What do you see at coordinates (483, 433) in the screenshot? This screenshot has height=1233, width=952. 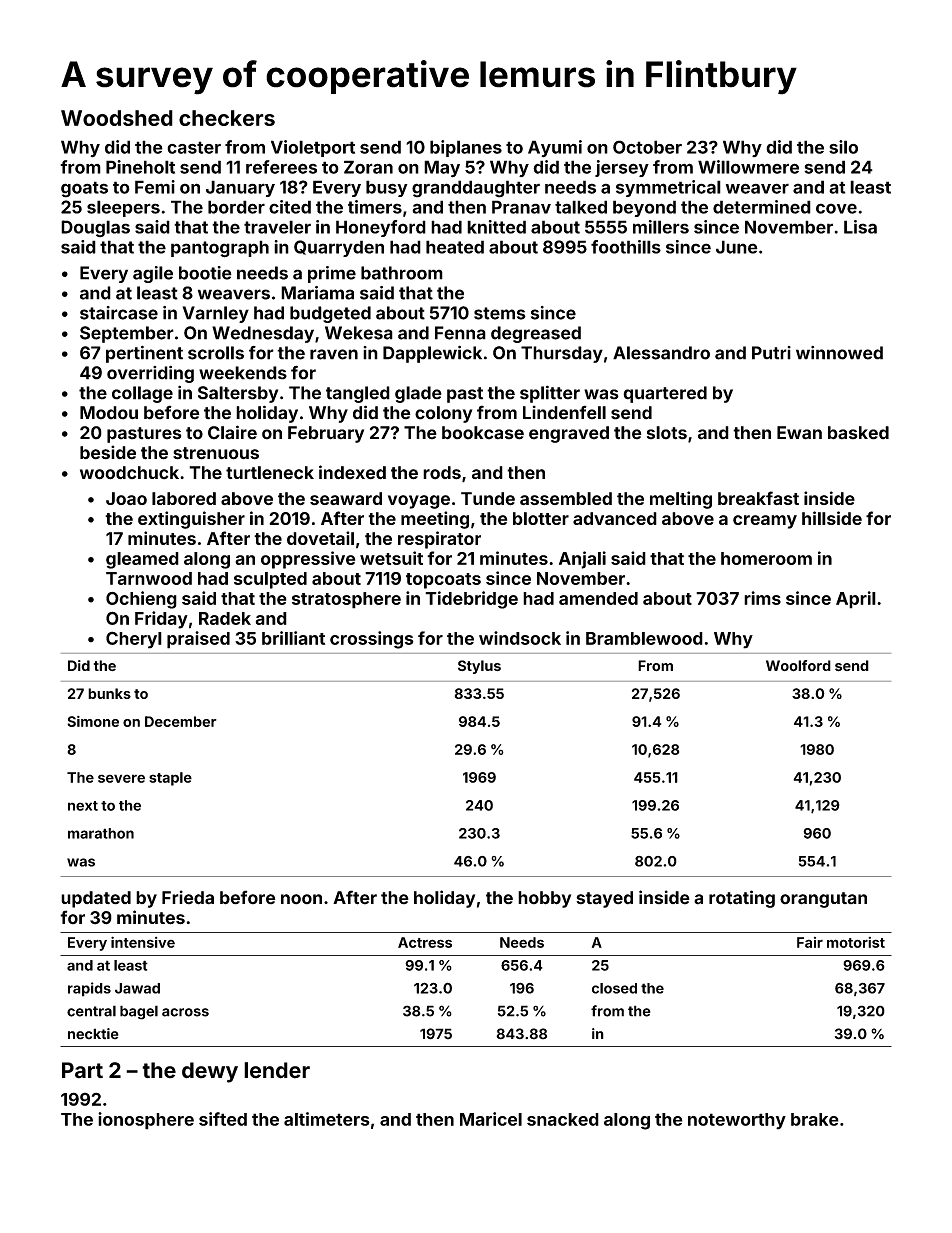 I see `bookcase` at bounding box center [483, 433].
